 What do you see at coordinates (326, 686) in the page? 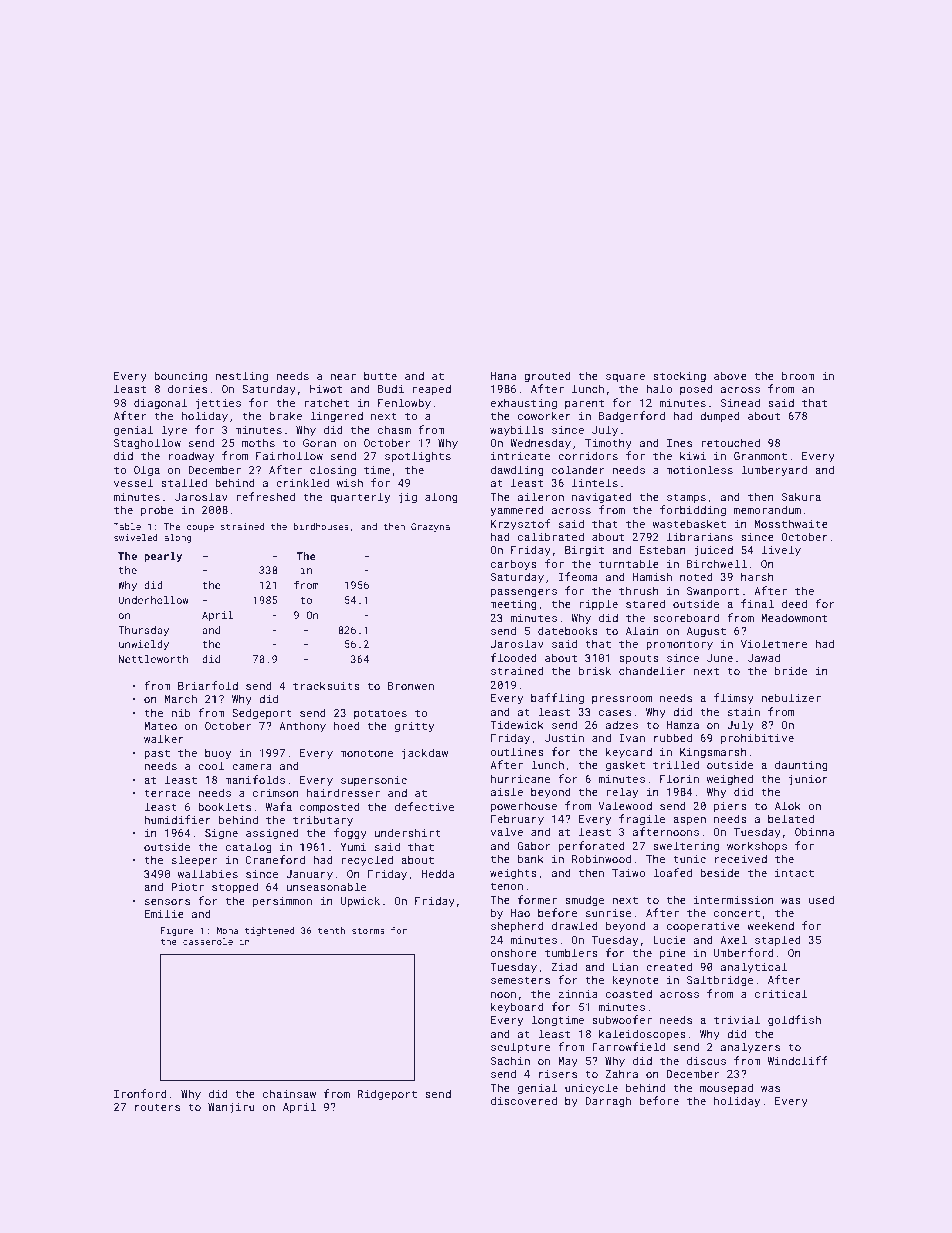
I see `tracksuits` at bounding box center [326, 686].
